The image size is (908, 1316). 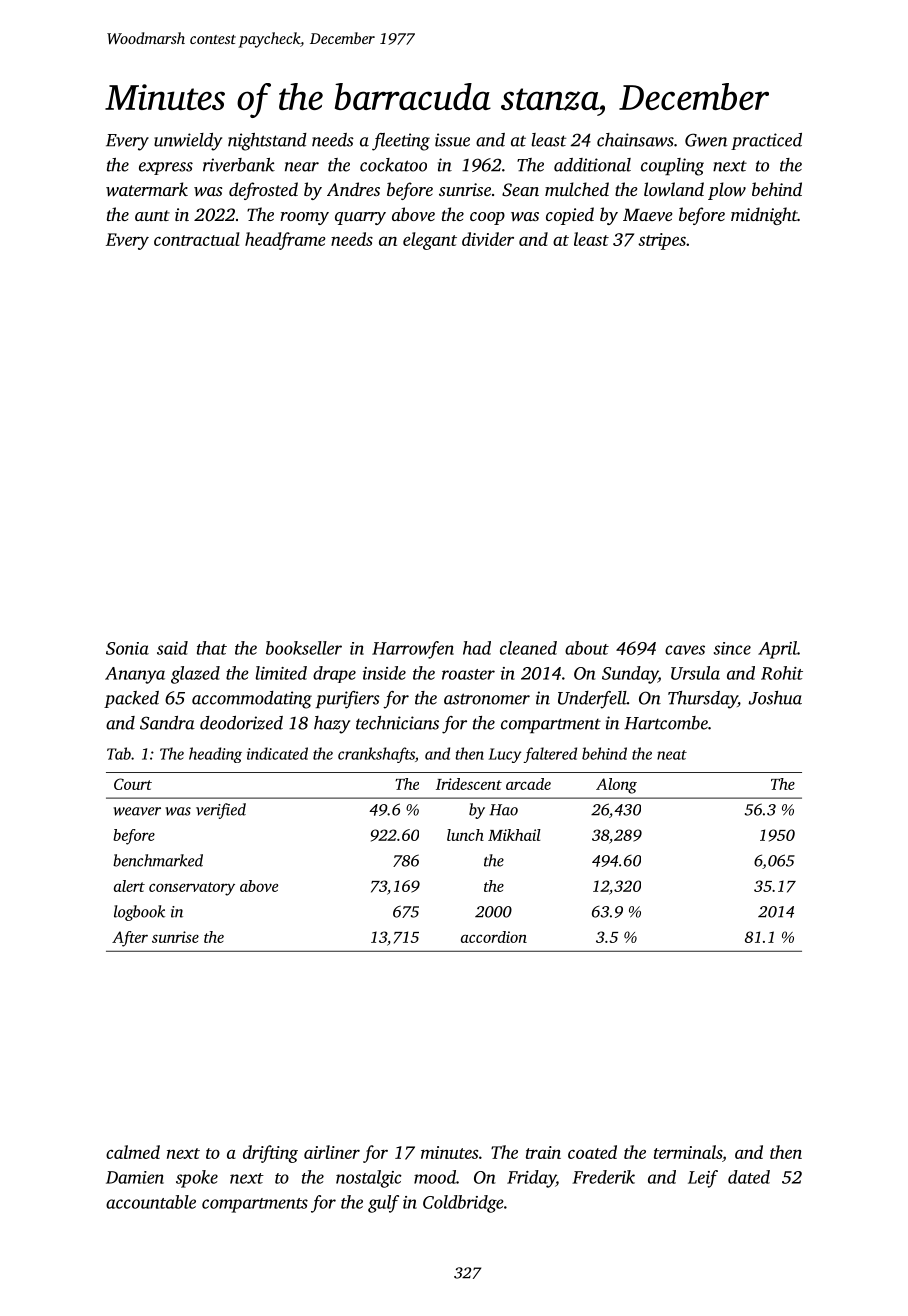 What do you see at coordinates (151, 1202) in the document?
I see `accountable` at bounding box center [151, 1202].
